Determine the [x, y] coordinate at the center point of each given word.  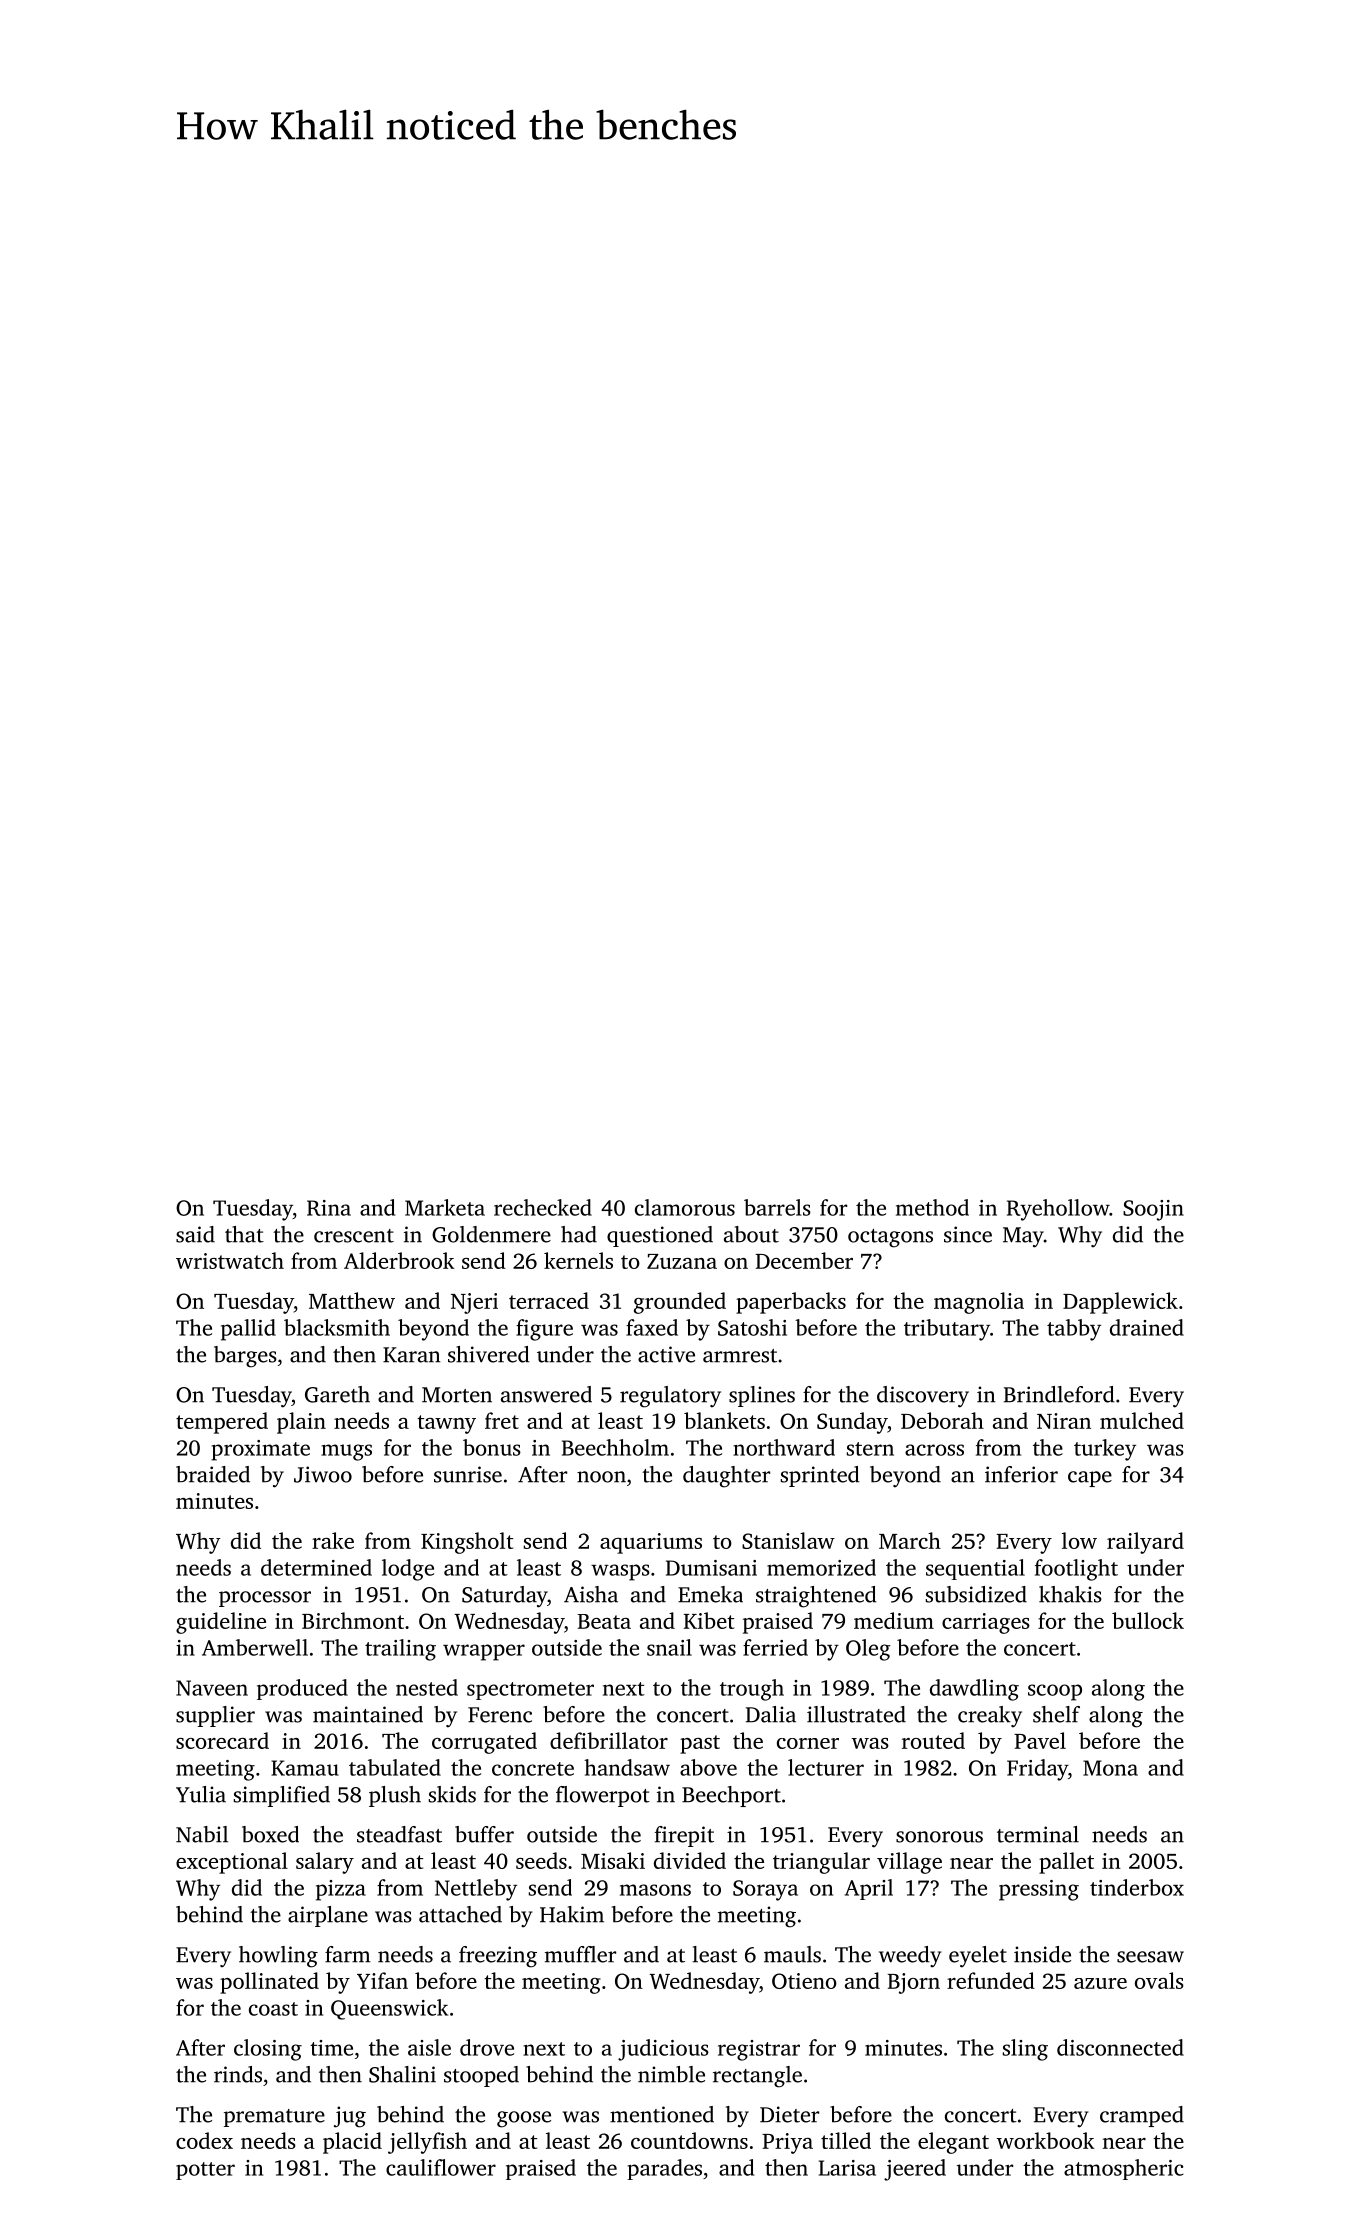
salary [325, 1863]
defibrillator [609, 1740]
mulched [1142, 1420]
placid [352, 2143]
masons [655, 1890]
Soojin [1153, 1210]
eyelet [978, 1957]
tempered [222, 1423]
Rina [329, 1208]
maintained [368, 1714]
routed [933, 1740]
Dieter [789, 2114]
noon [601, 1477]
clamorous [685, 1207]
